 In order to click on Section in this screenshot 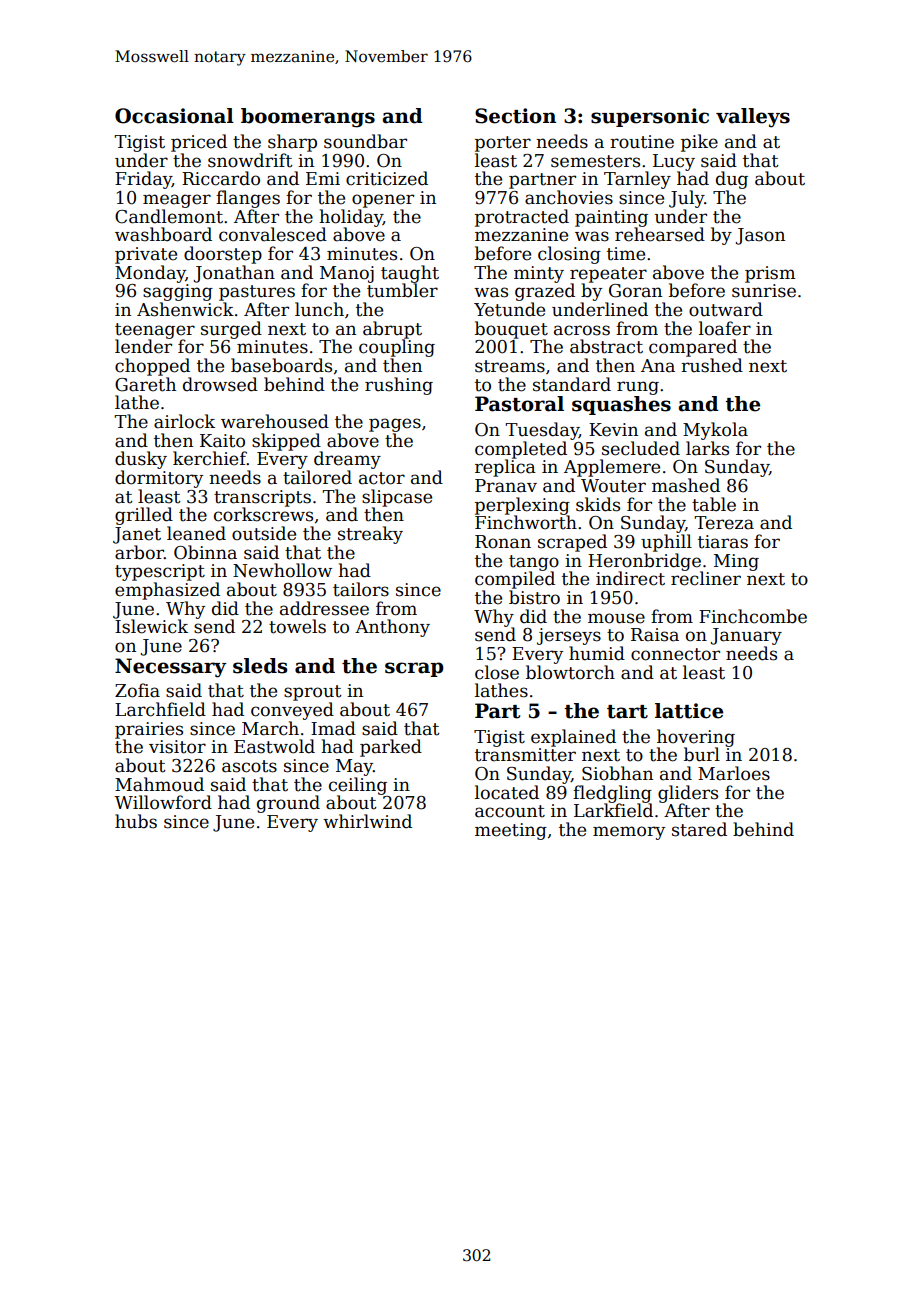, I will do `click(515, 116)`.
